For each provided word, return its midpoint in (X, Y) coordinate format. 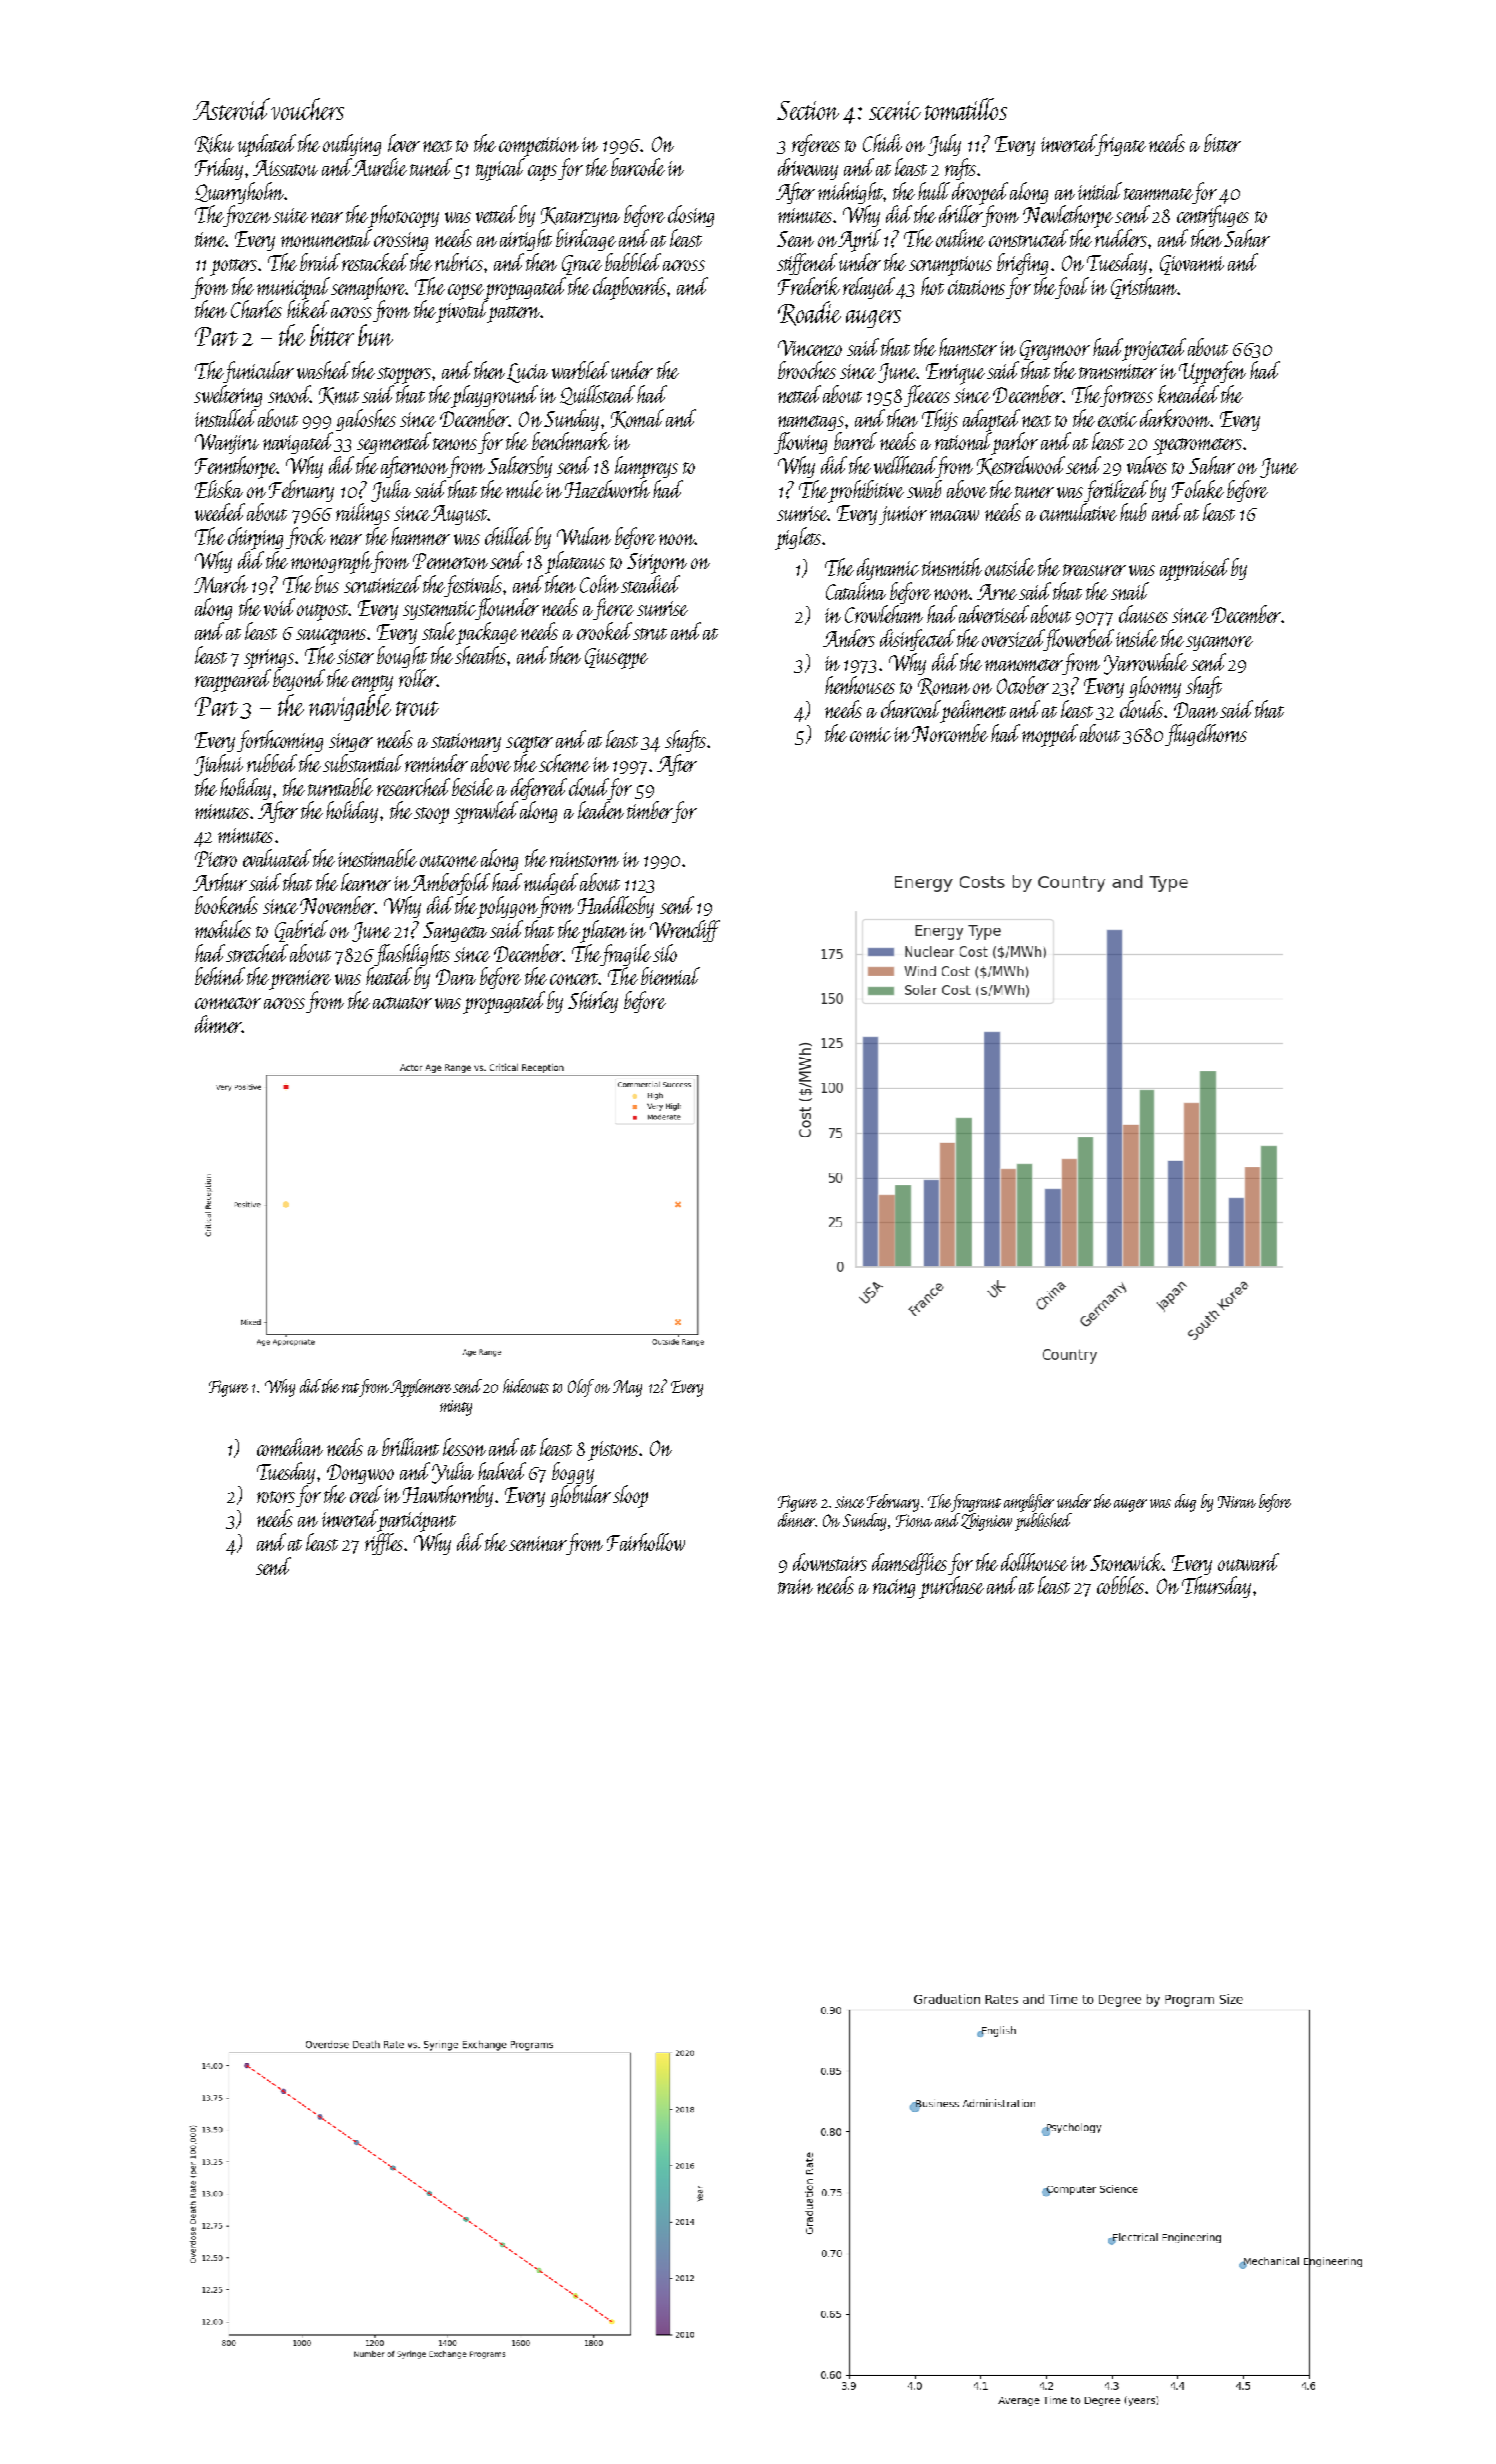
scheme (564, 763)
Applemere (420, 1388)
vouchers (308, 109)
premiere (300, 980)
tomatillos (966, 109)
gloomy (1155, 687)
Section (808, 110)
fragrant (976, 1503)
